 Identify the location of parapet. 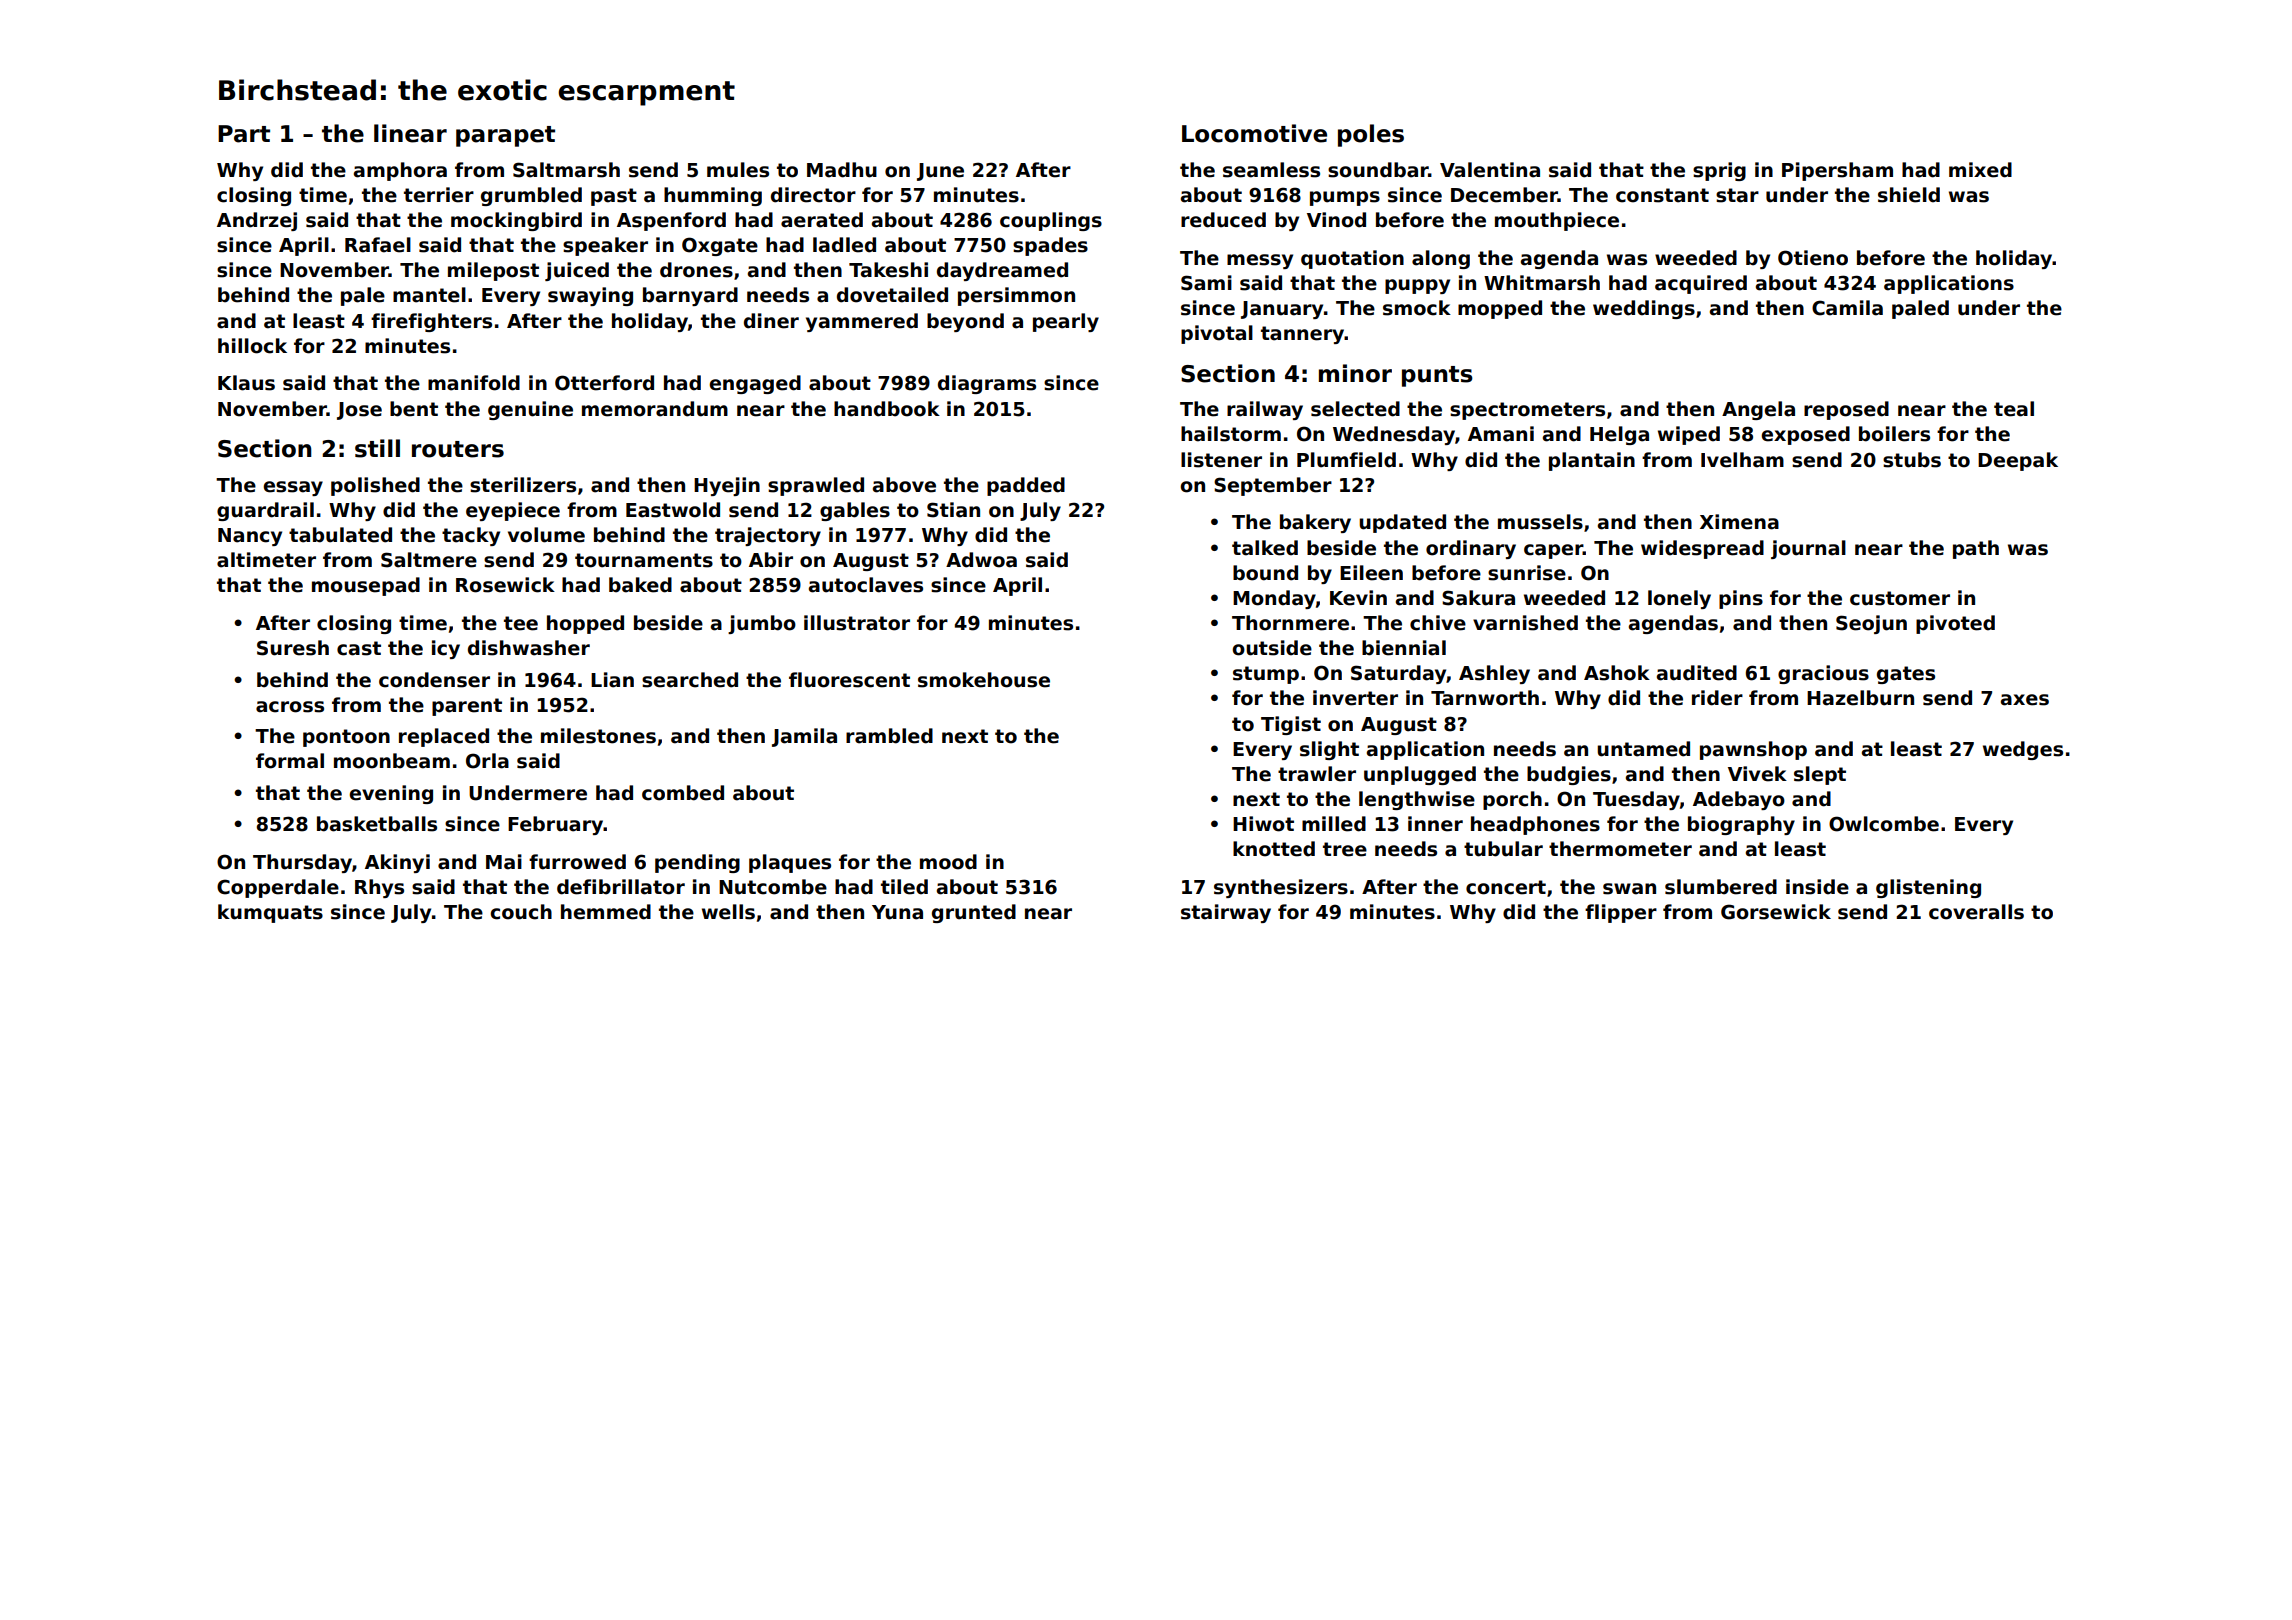
(505, 136).
